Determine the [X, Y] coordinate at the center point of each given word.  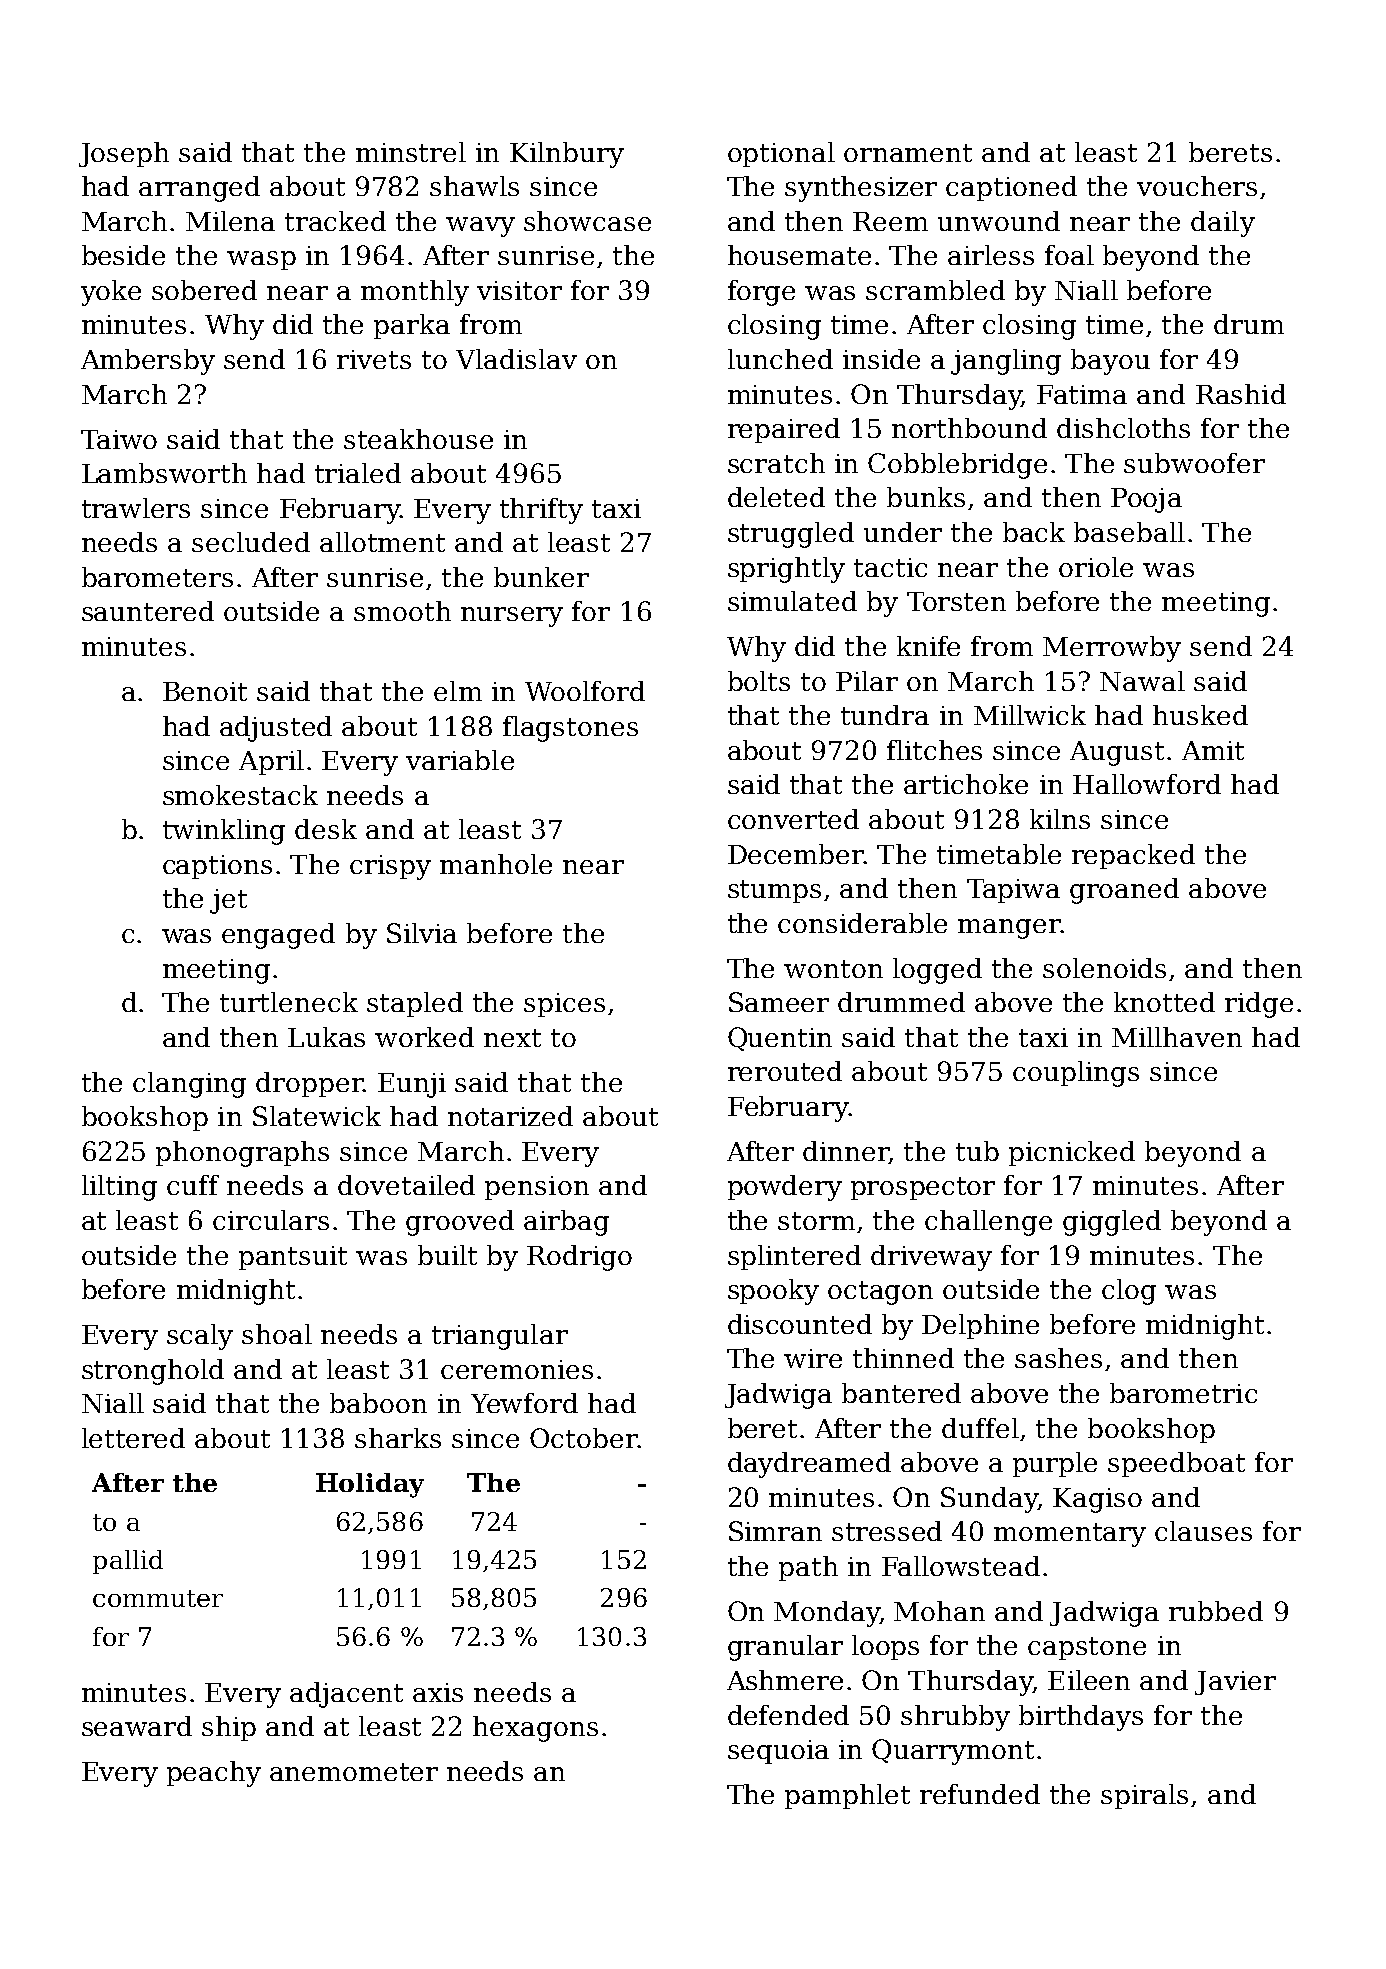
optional [781, 154]
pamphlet [847, 1796]
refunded [980, 1794]
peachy [214, 1774]
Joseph [124, 154]
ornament [908, 153]
